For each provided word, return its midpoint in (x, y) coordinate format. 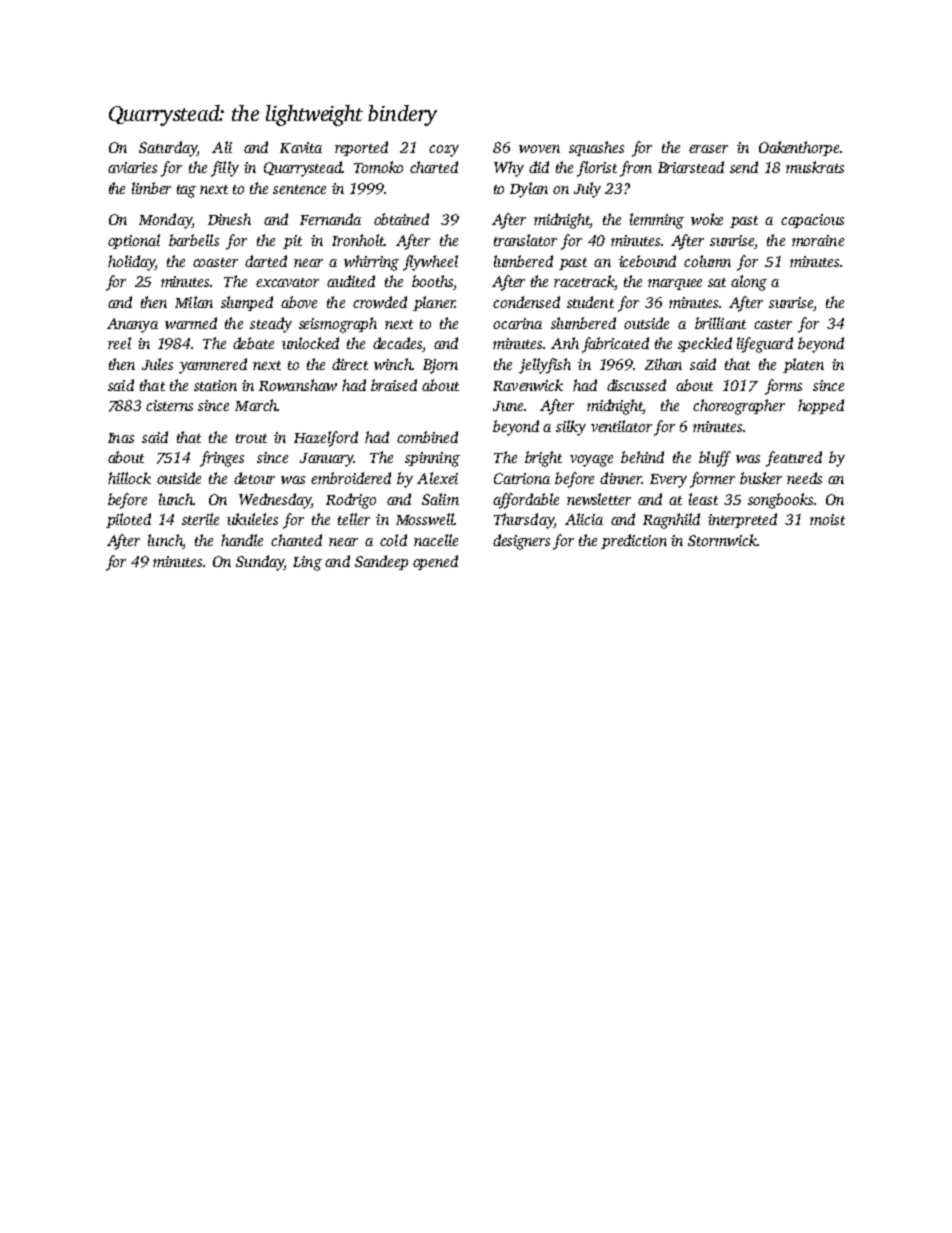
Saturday (168, 149)
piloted (128, 520)
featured (794, 459)
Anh (565, 343)
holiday (131, 263)
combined (427, 437)
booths (433, 282)
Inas (121, 438)
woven (539, 149)
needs (804, 478)
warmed (191, 323)
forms (783, 387)
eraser (708, 149)
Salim (440, 499)
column (707, 261)
